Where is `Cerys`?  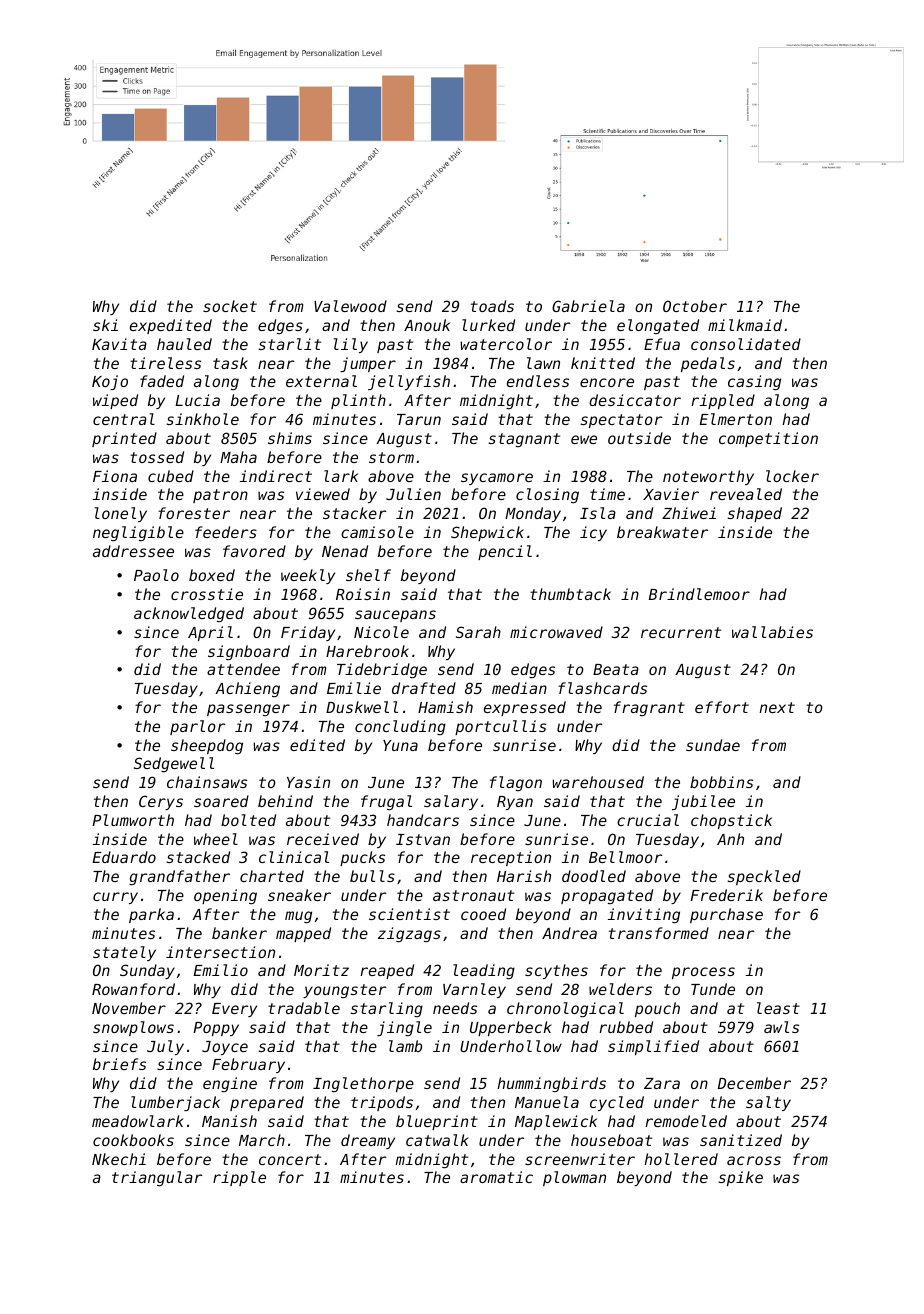 Cerys is located at coordinates (161, 802).
